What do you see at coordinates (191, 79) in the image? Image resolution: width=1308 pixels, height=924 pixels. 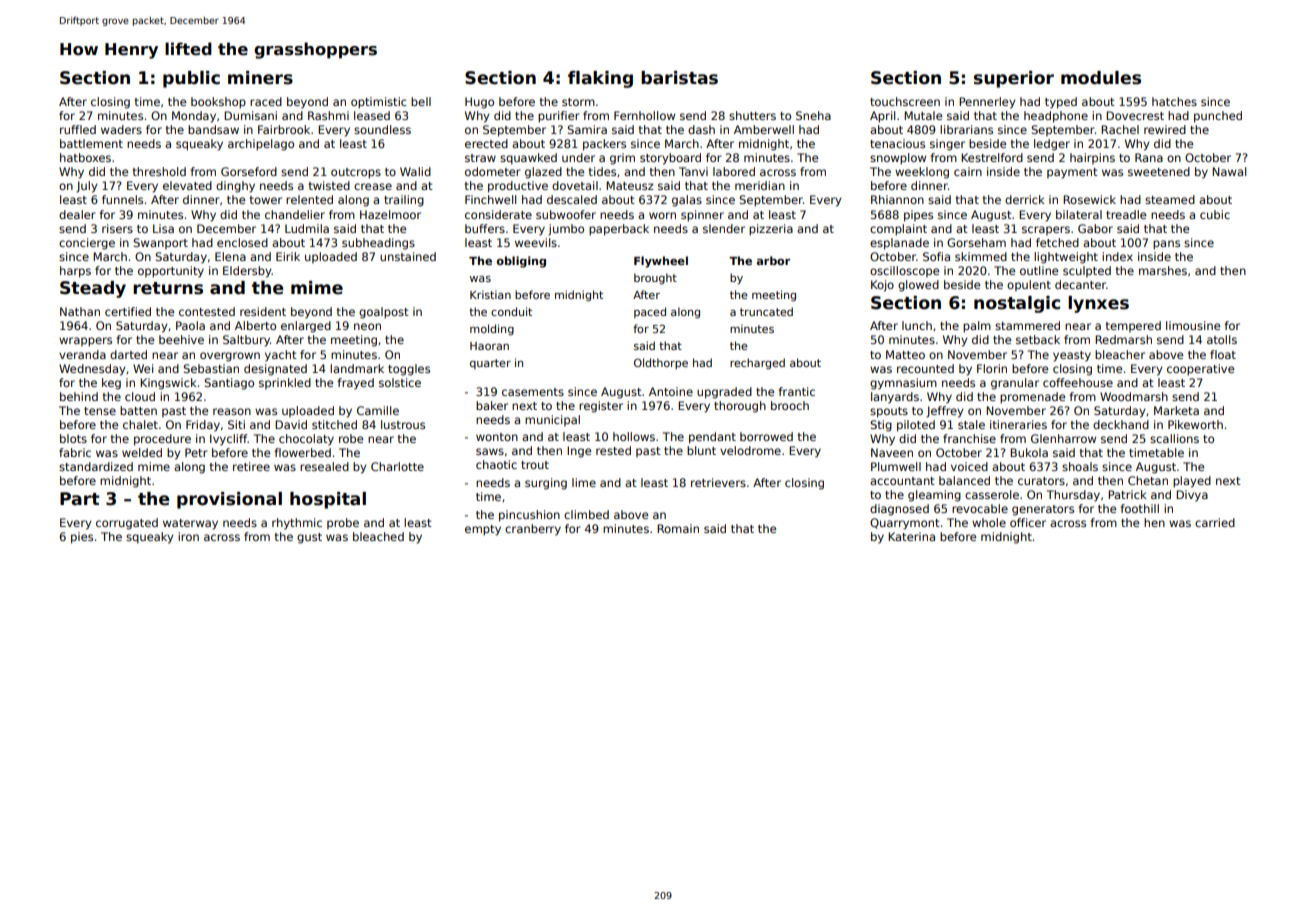 I see `public` at bounding box center [191, 79].
